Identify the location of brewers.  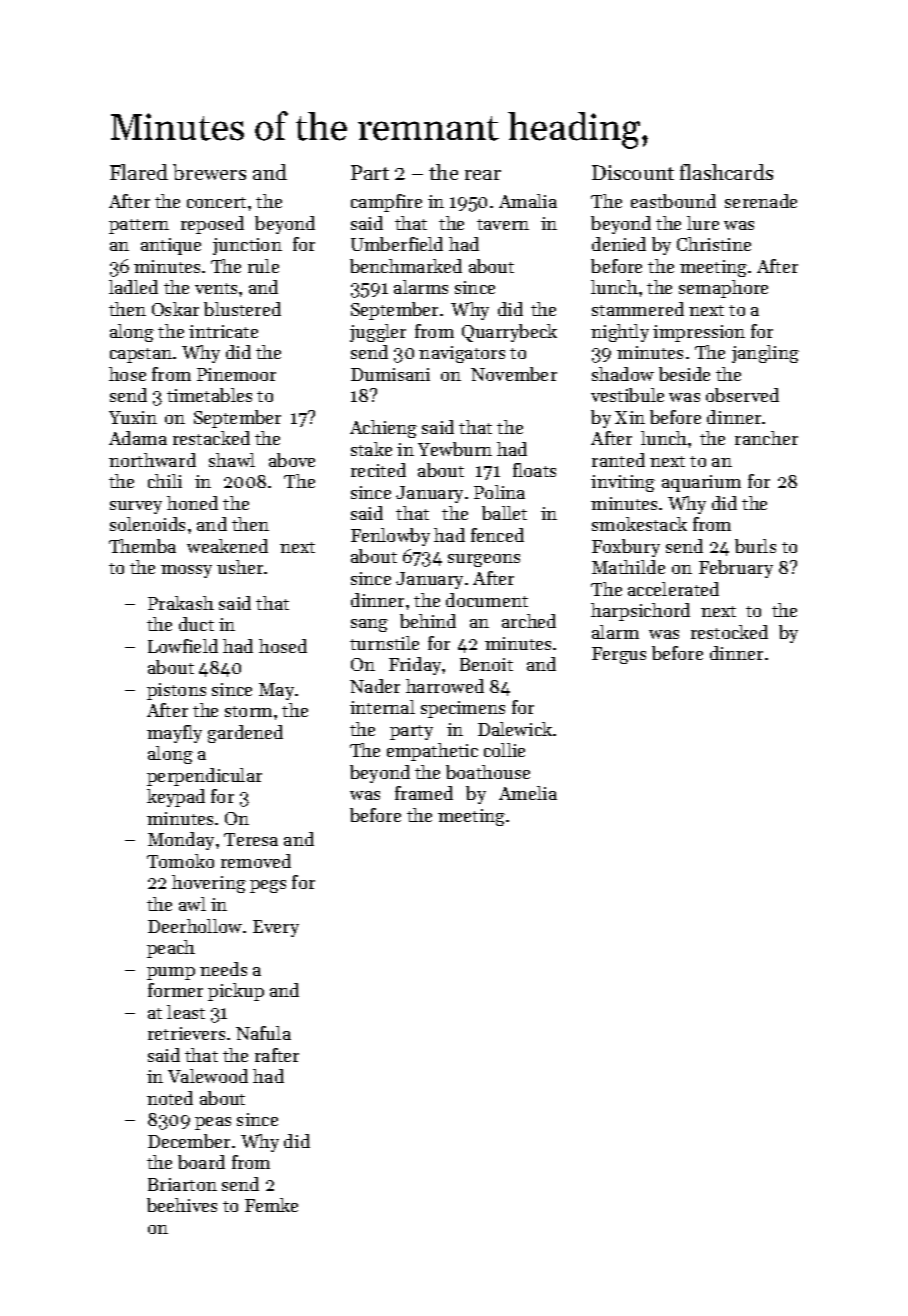
(209, 172).
